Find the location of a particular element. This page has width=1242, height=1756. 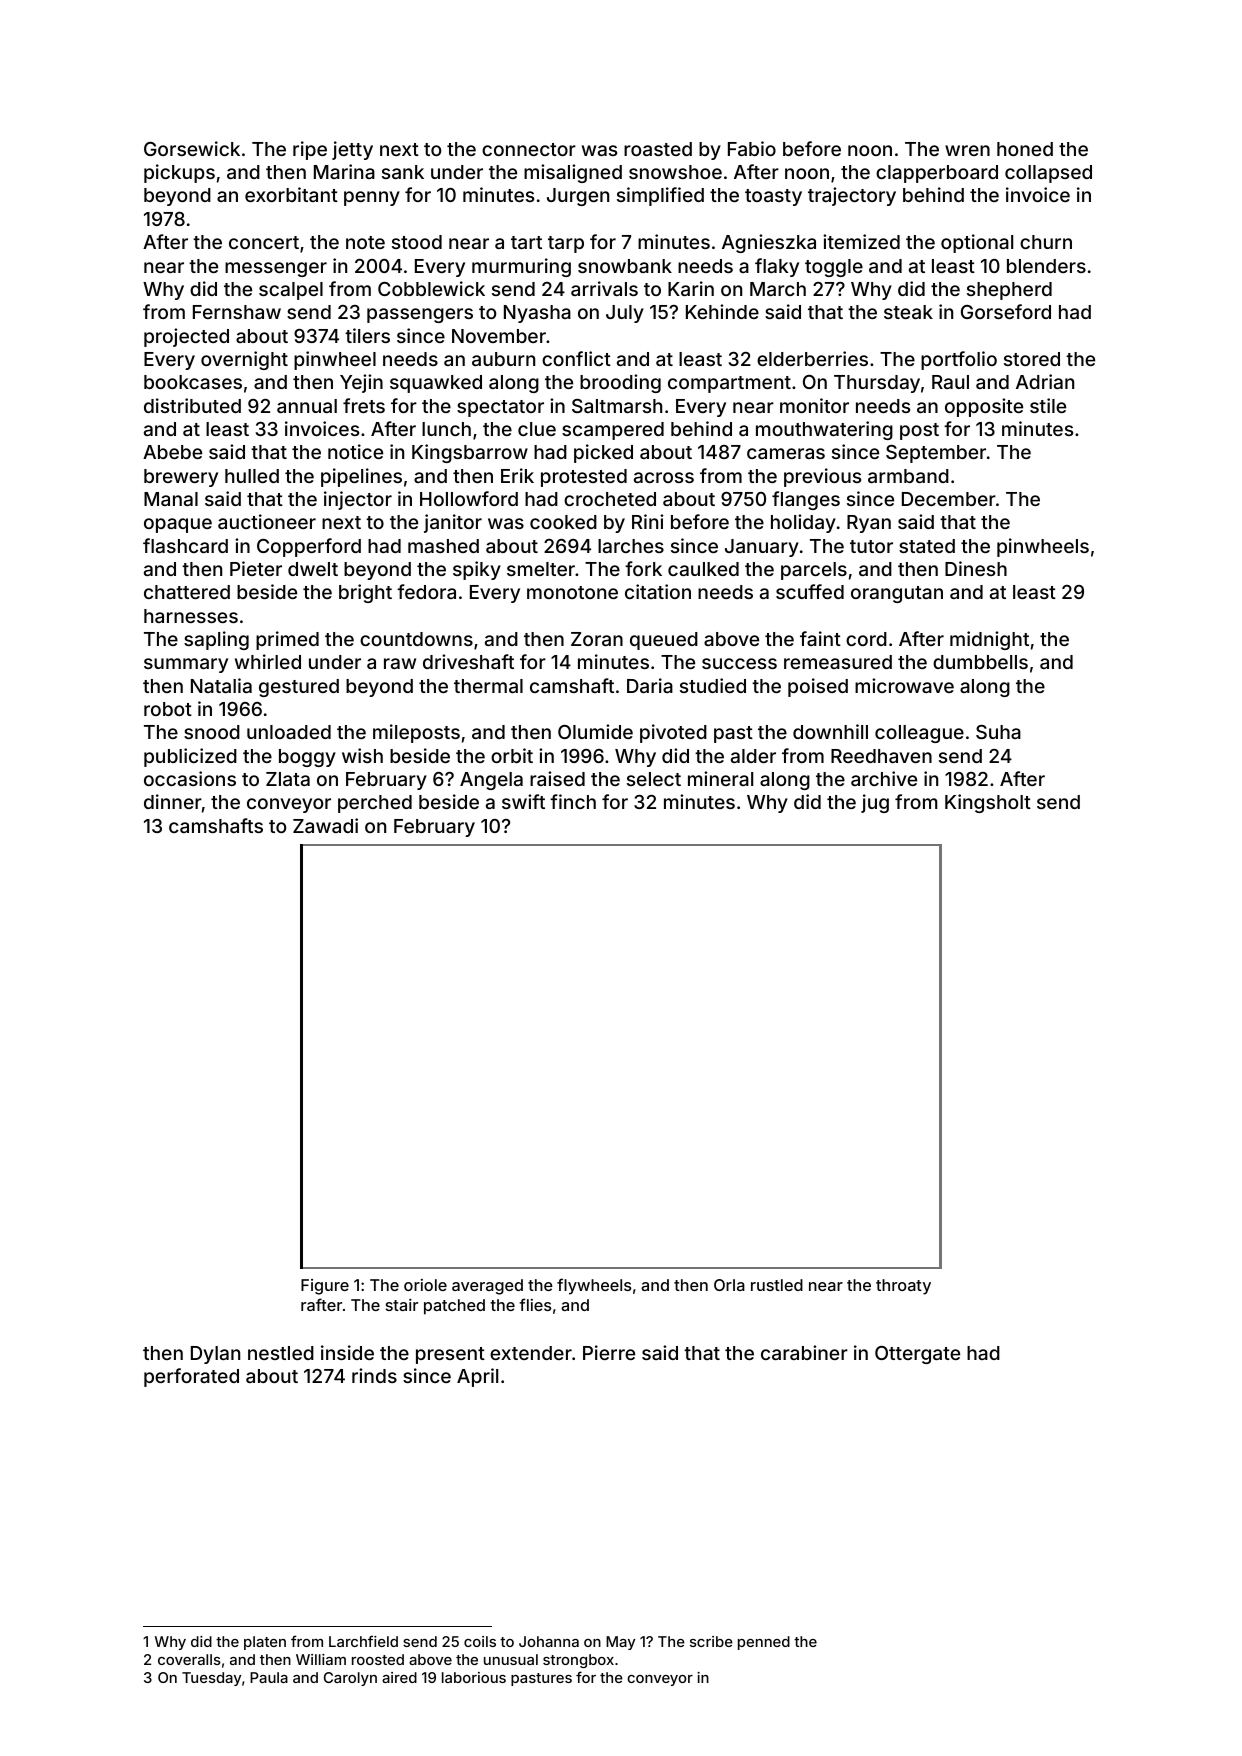

Gorsewick is located at coordinates (192, 148).
